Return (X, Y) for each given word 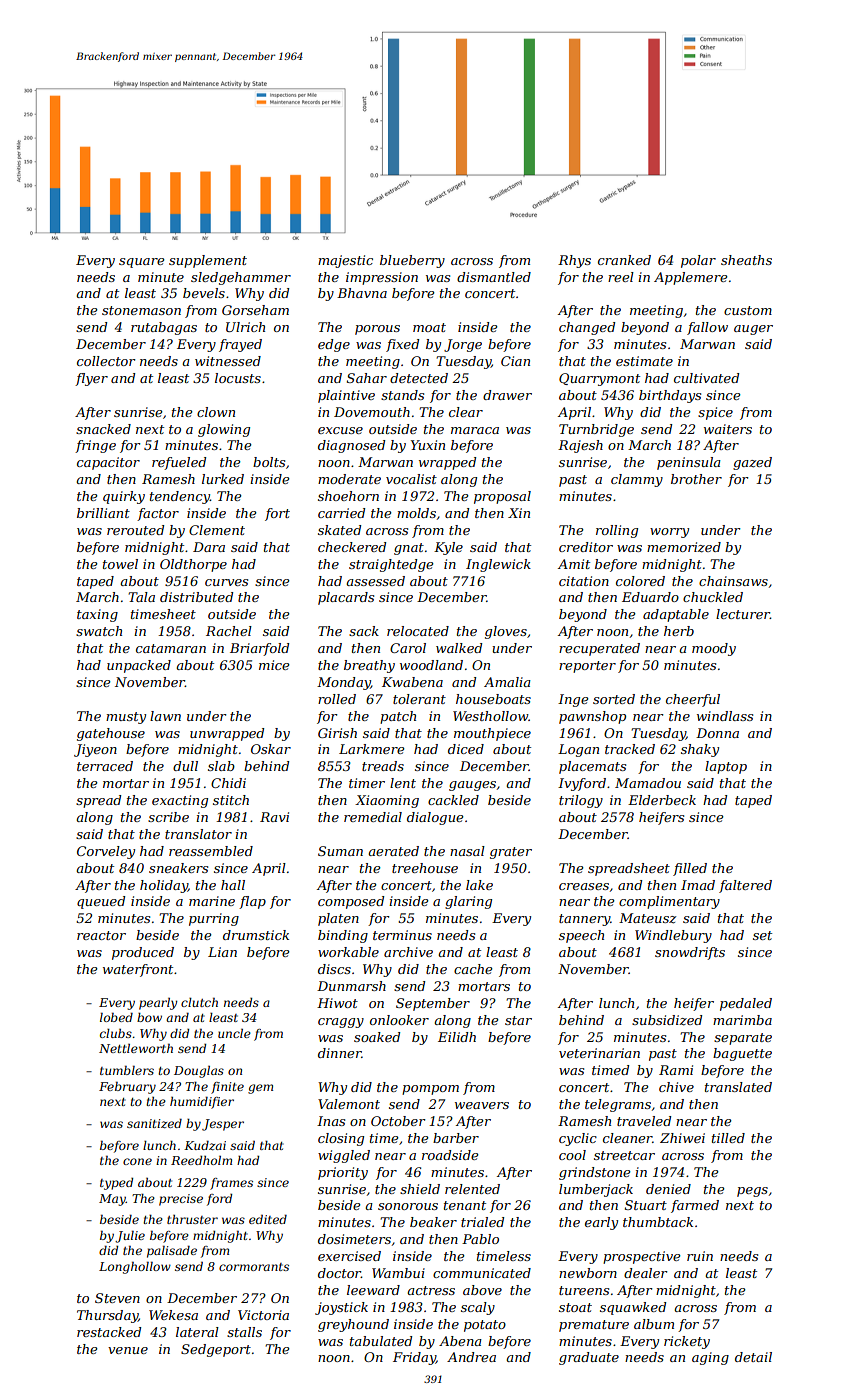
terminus (402, 935)
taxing (97, 615)
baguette (742, 1054)
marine (212, 901)
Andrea (471, 1357)
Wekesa (173, 1315)
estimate (644, 361)
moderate (349, 479)
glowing (224, 430)
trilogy (581, 801)
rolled (337, 699)
